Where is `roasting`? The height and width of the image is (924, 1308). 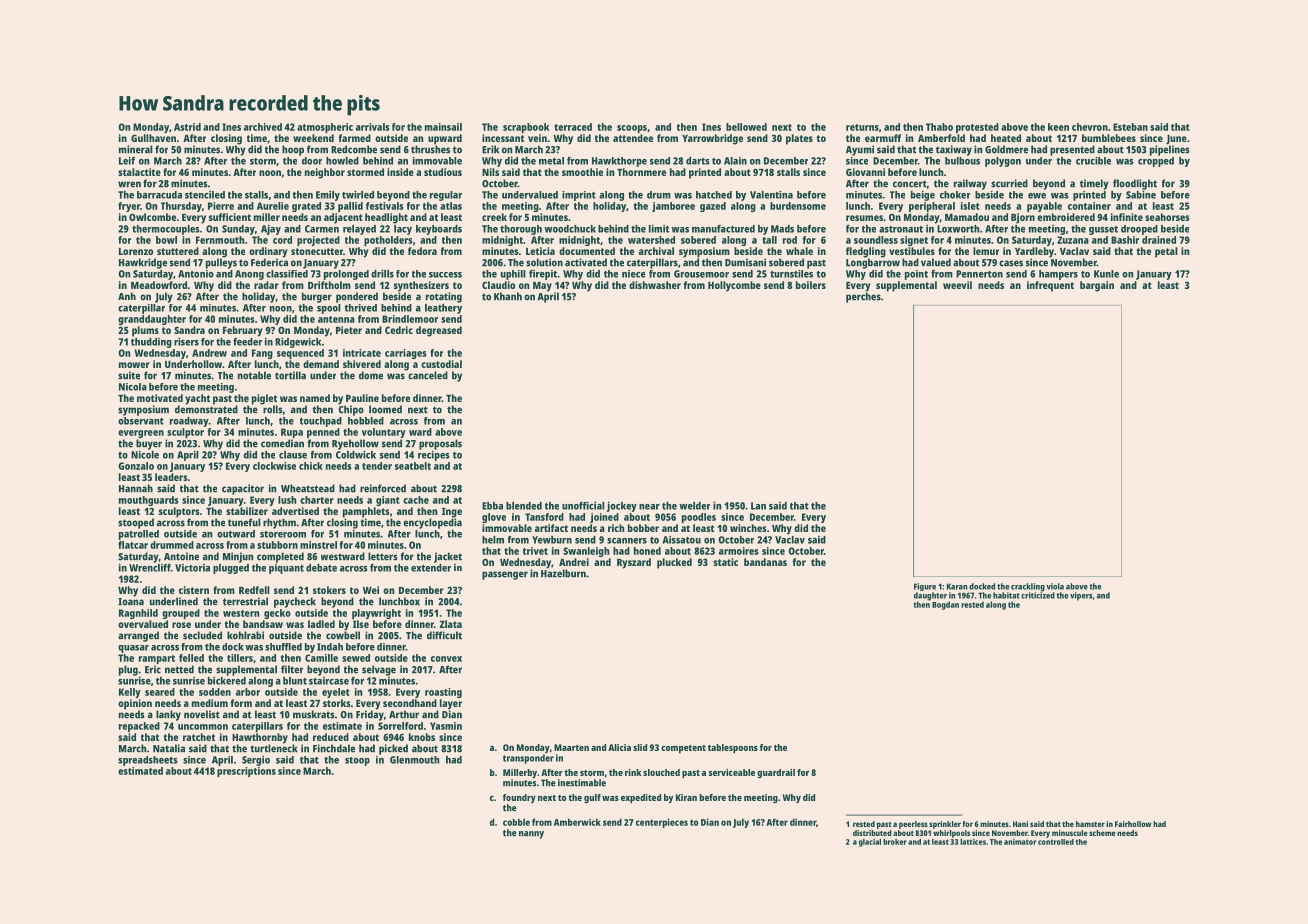 roasting is located at coordinates (443, 693).
